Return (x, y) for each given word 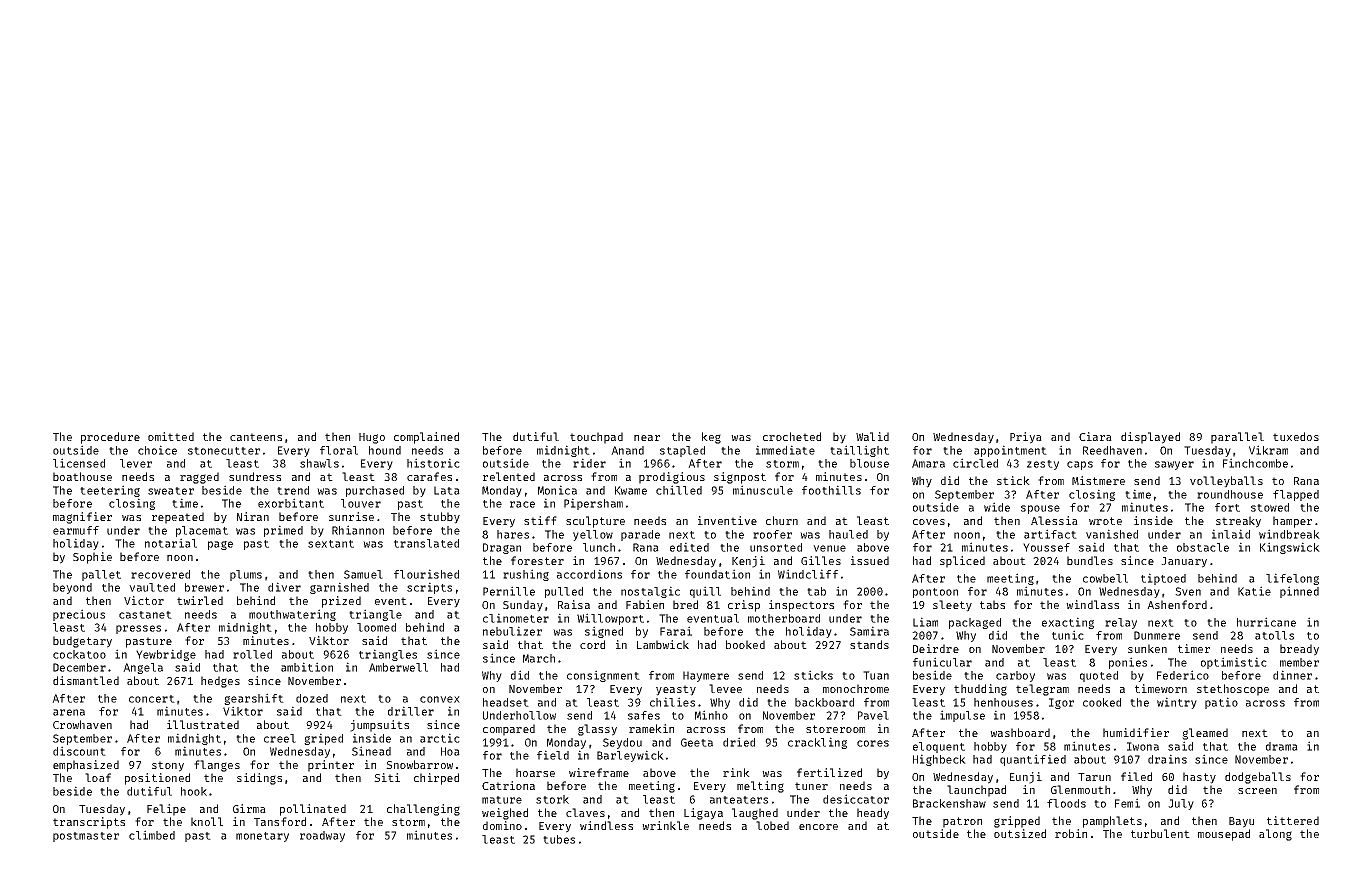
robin (1071, 833)
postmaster (86, 837)
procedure (110, 438)
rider (589, 463)
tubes (559, 839)
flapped (1296, 495)
